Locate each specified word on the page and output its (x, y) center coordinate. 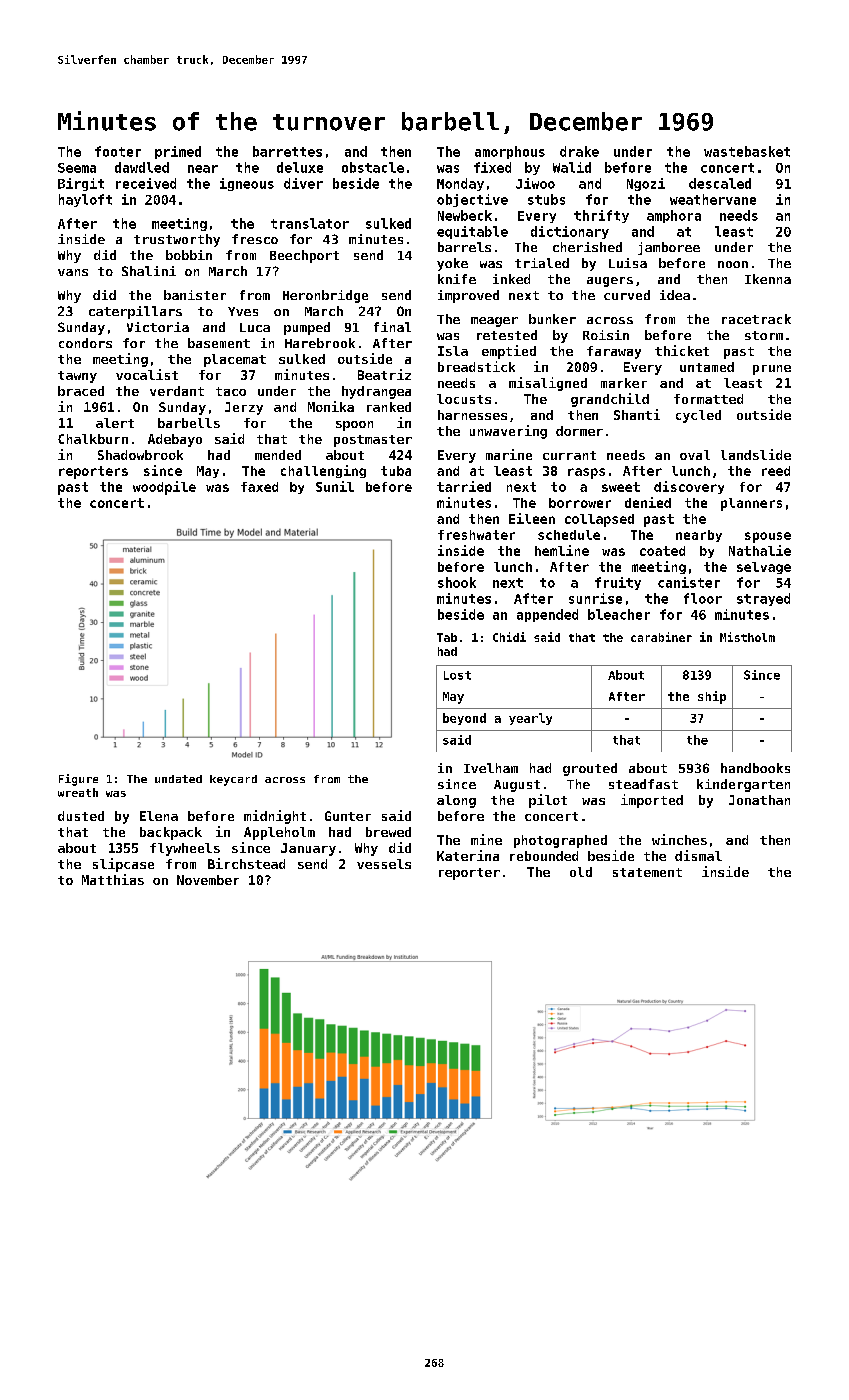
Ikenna (768, 279)
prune (772, 370)
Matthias (113, 879)
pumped (307, 328)
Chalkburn (93, 439)
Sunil (335, 486)
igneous (247, 184)
